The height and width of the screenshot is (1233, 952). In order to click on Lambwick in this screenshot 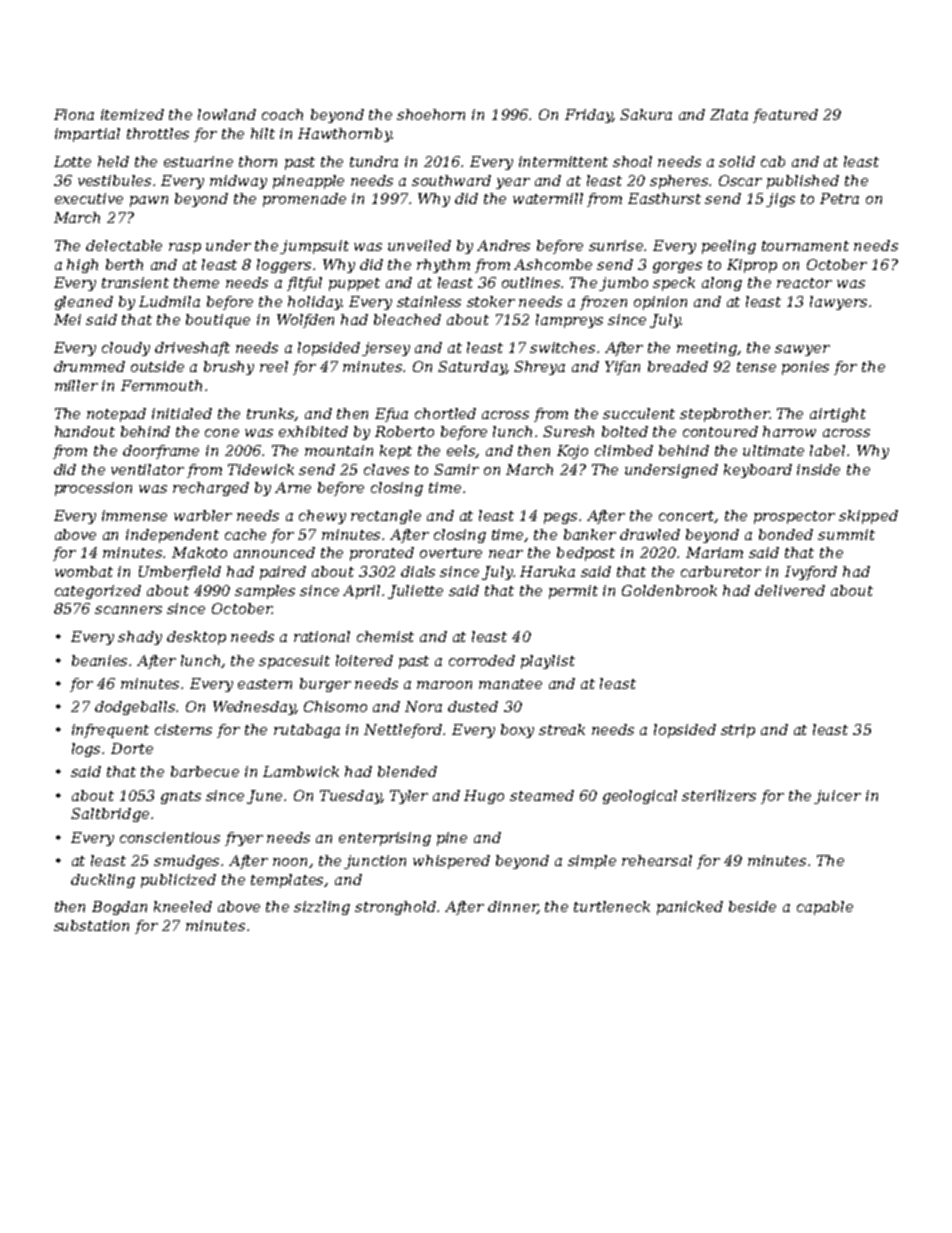, I will do `click(301, 771)`.
